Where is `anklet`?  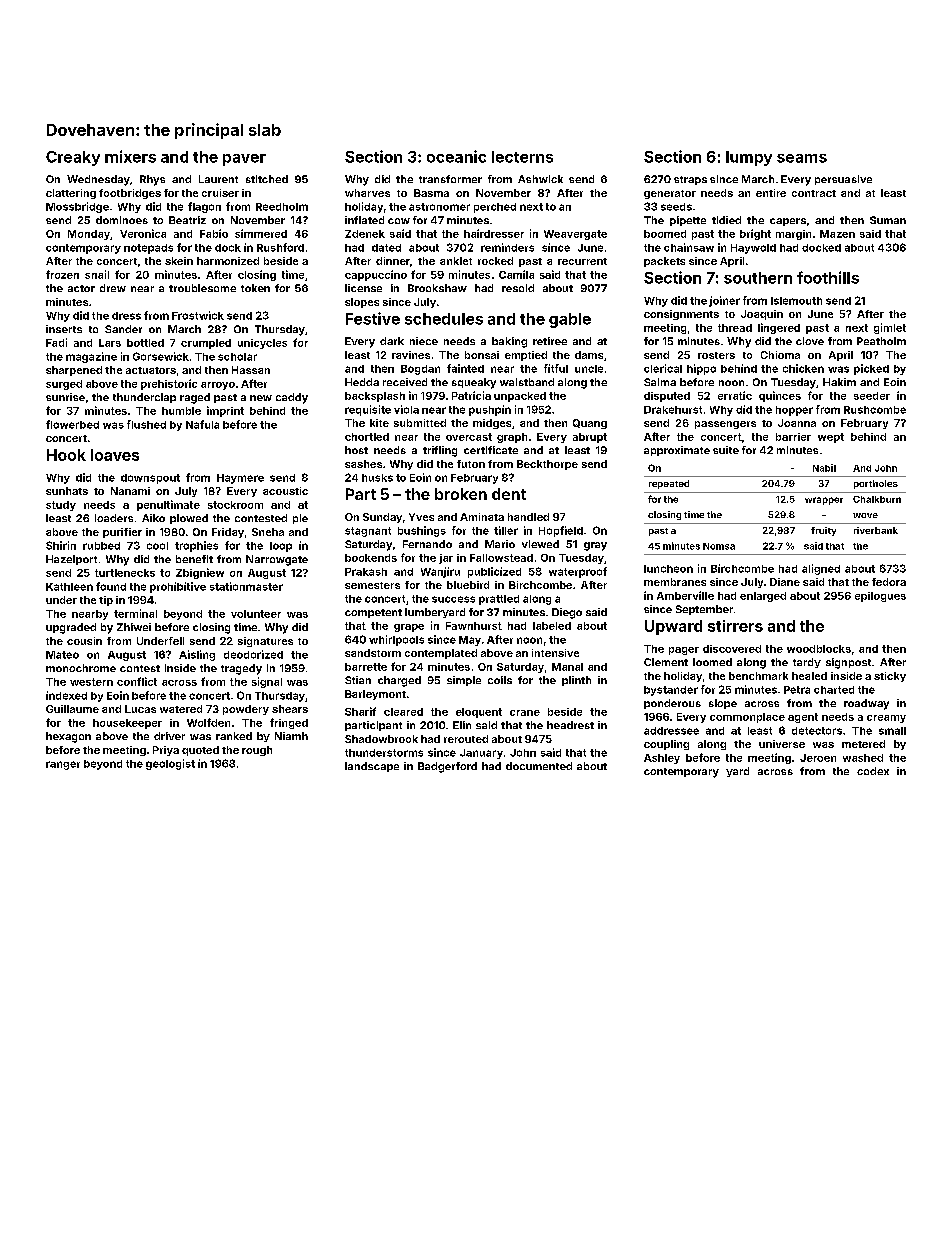
anklet is located at coordinates (456, 261).
